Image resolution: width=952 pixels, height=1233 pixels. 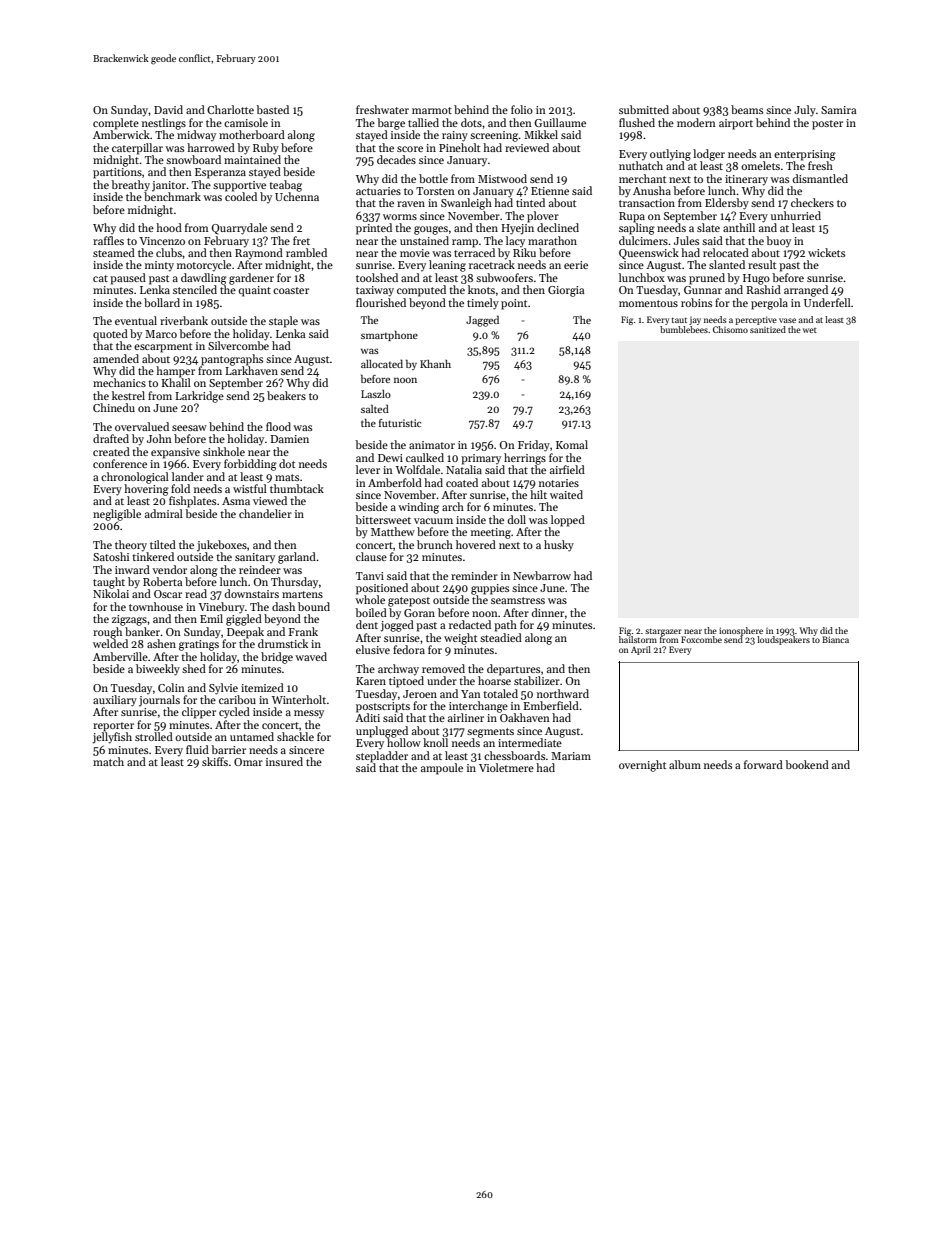 I want to click on April, so click(x=641, y=650).
